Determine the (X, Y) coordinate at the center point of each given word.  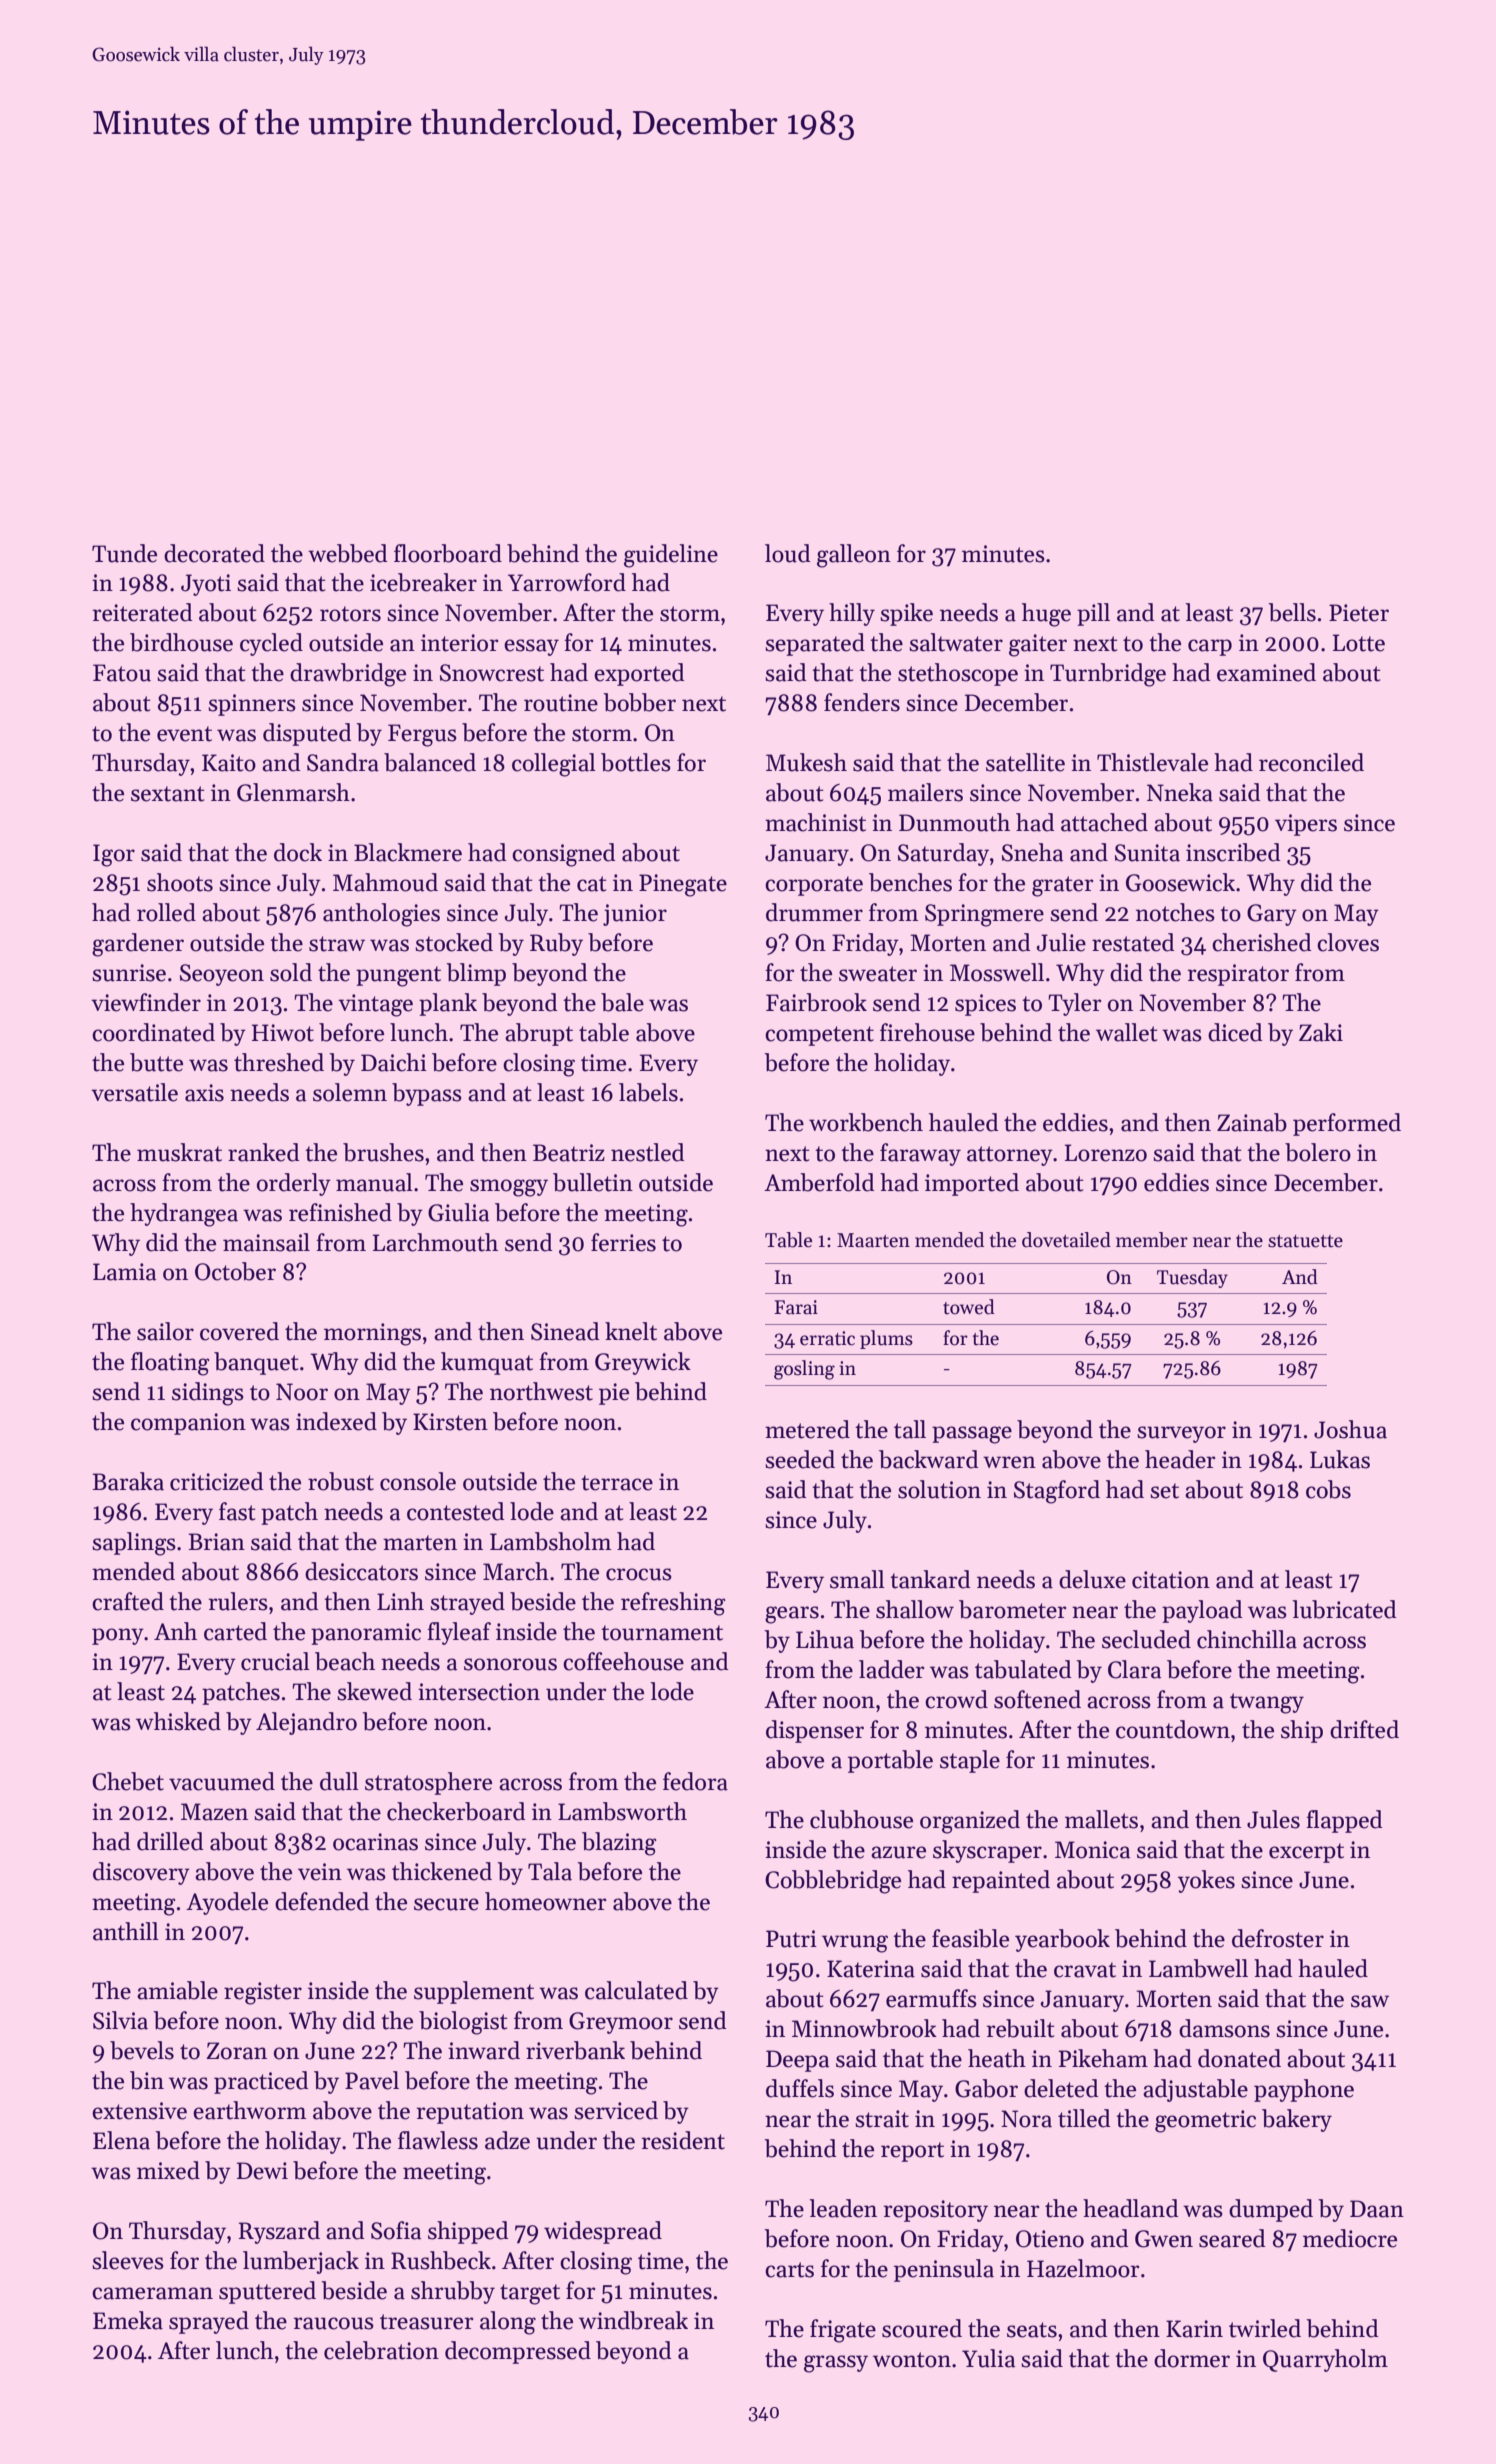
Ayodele (227, 1903)
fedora (695, 1781)
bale (622, 1002)
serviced (616, 2110)
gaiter (1038, 645)
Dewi (262, 2171)
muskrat (179, 1152)
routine (561, 703)
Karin (1194, 2329)
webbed (348, 553)
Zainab (1252, 1122)
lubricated (1344, 1609)
